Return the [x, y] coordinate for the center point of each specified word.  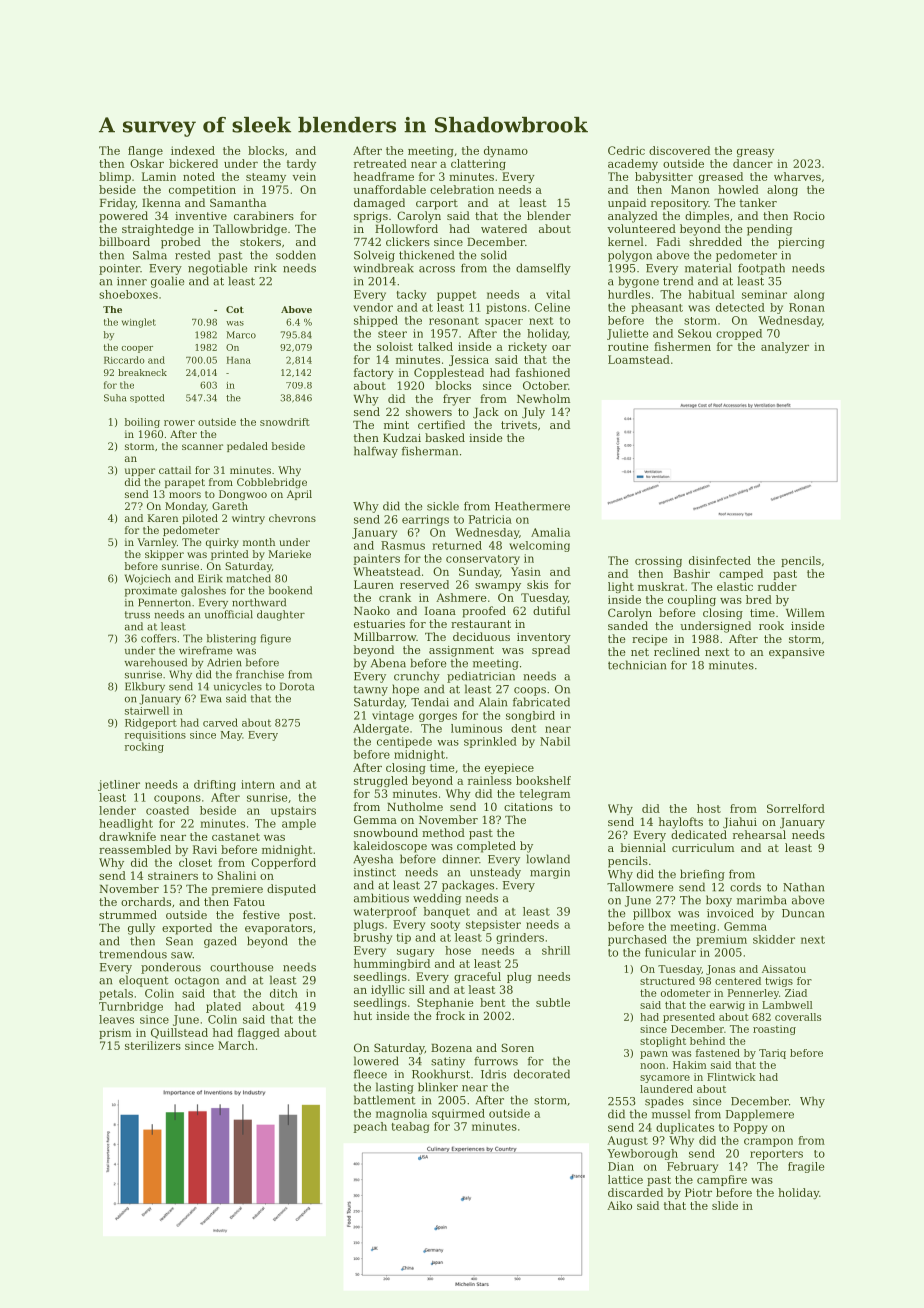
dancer [753, 163]
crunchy [417, 677]
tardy [301, 164]
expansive [796, 653]
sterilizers [153, 1045]
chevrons [292, 518]
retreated [380, 163]
